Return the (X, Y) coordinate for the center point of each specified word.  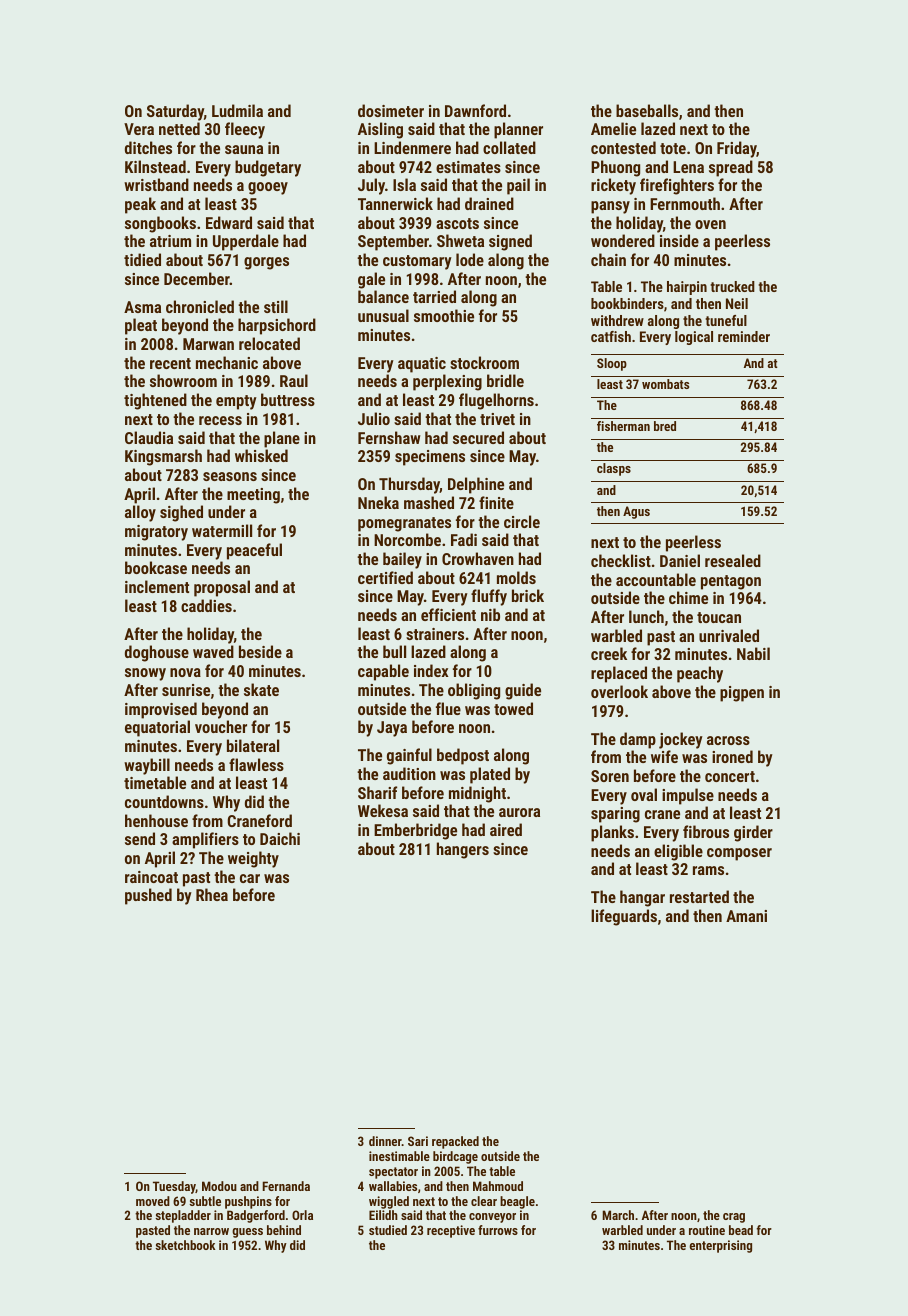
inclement (157, 586)
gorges (266, 263)
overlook (619, 691)
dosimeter (391, 110)
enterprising (720, 1246)
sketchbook (185, 1245)
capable (383, 672)
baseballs (647, 110)
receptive (451, 1231)
